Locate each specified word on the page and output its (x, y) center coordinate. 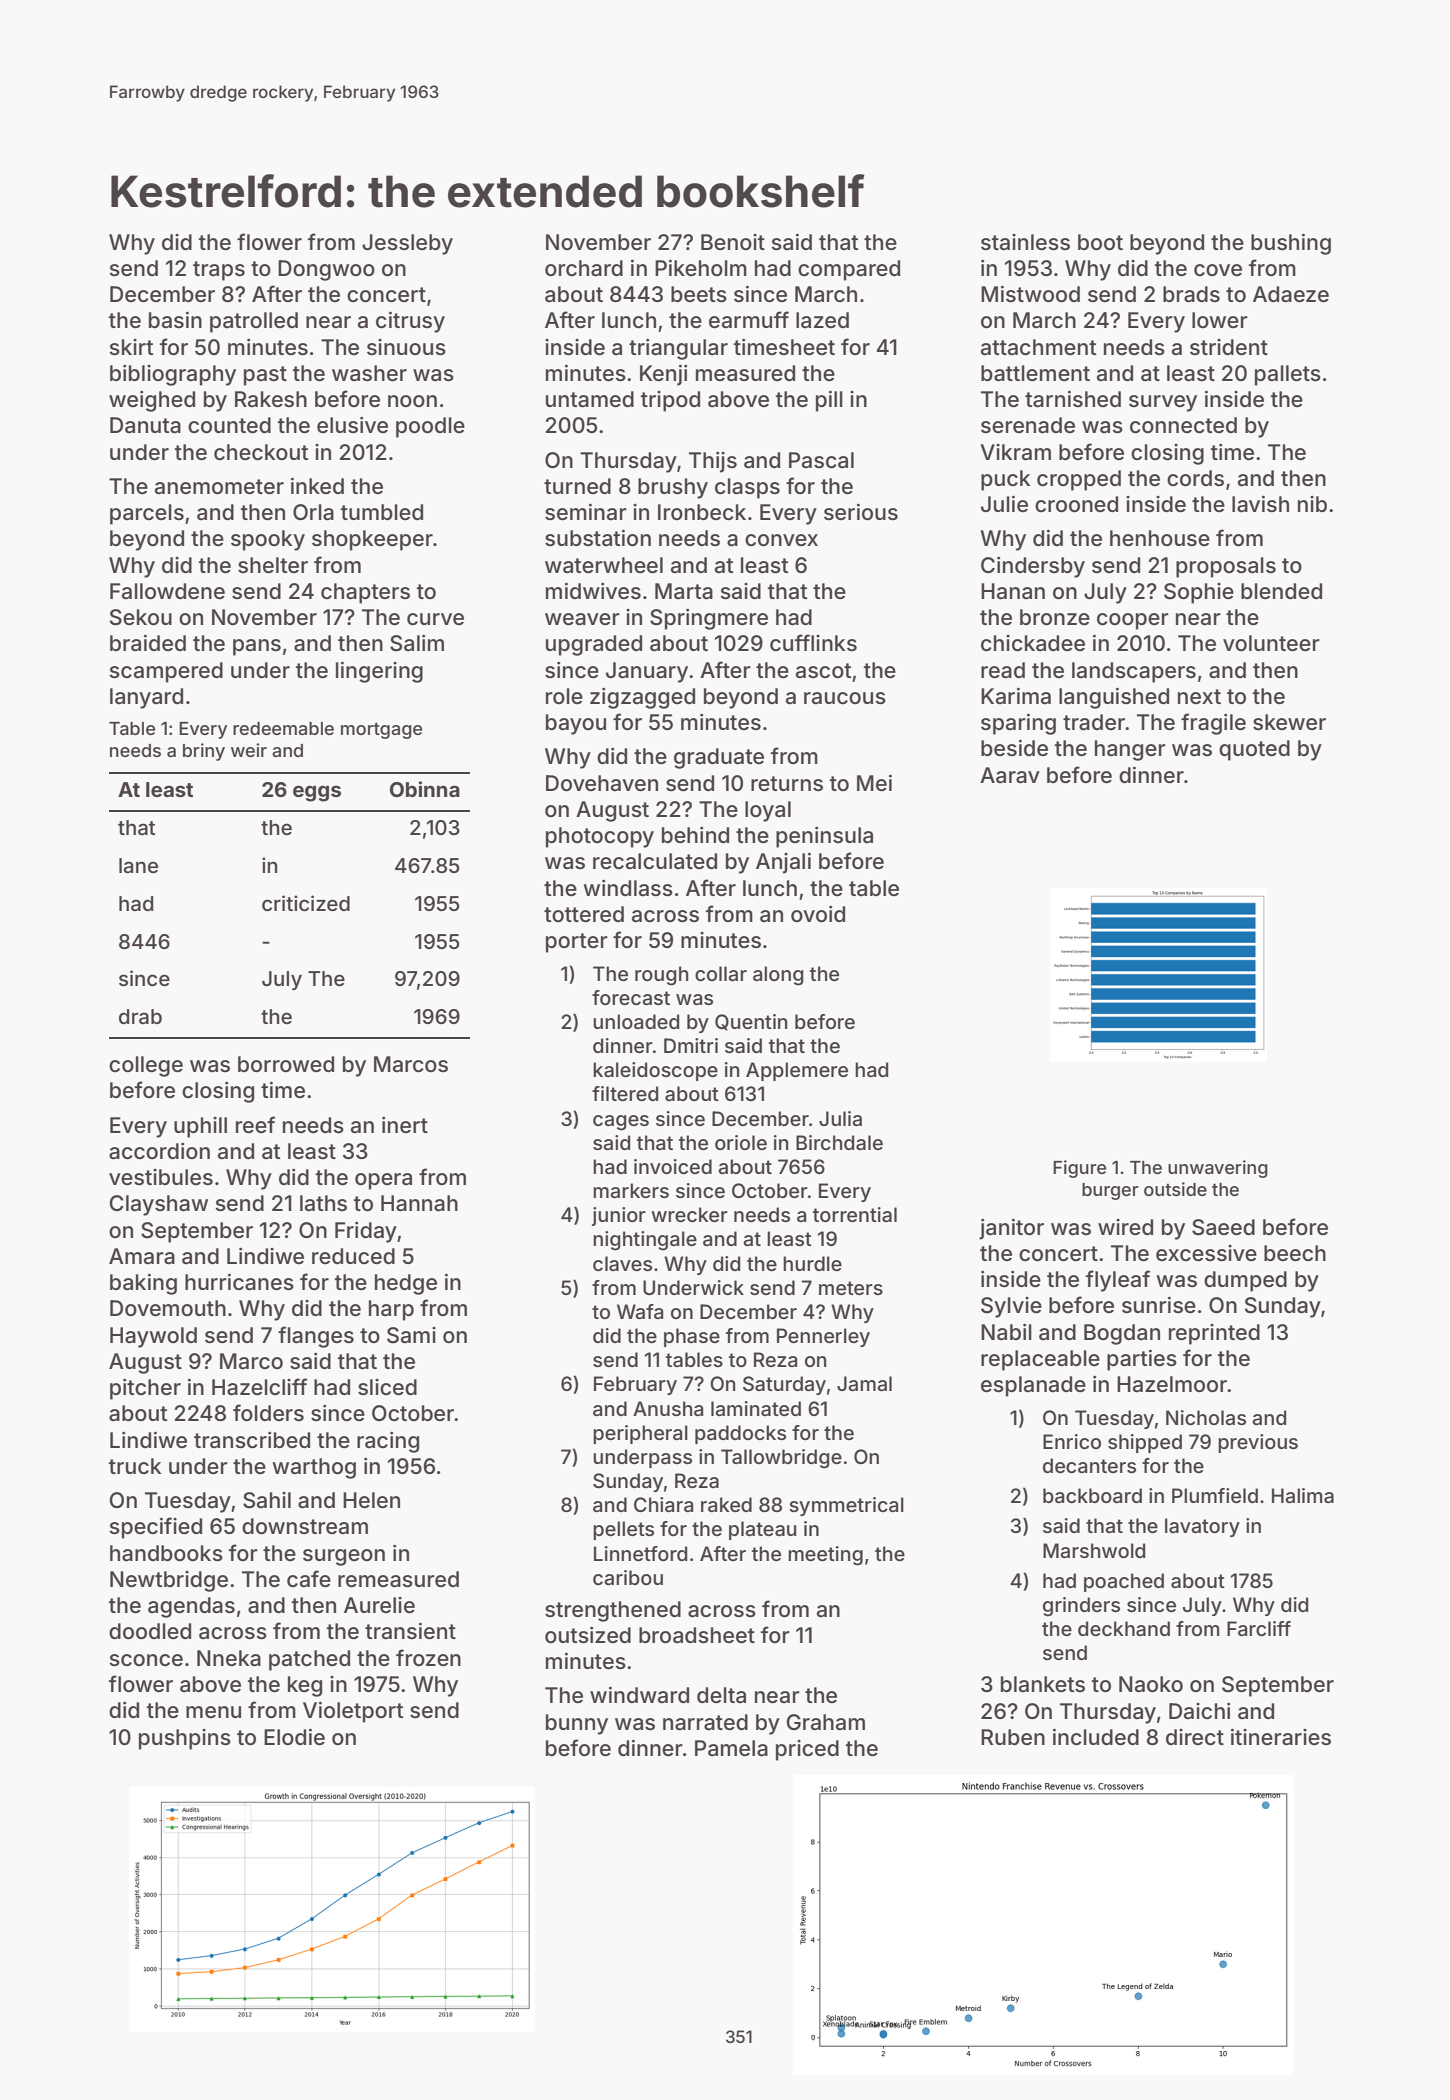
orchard (584, 268)
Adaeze (1291, 294)
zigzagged (642, 698)
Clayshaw (159, 1205)
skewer (1289, 722)
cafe (309, 1579)
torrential (855, 1214)
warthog (314, 1468)
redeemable (283, 728)
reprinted (1214, 1334)
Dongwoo (326, 270)
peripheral (640, 1434)
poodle (430, 427)
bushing (1291, 244)
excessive (1206, 1253)
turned (577, 486)
